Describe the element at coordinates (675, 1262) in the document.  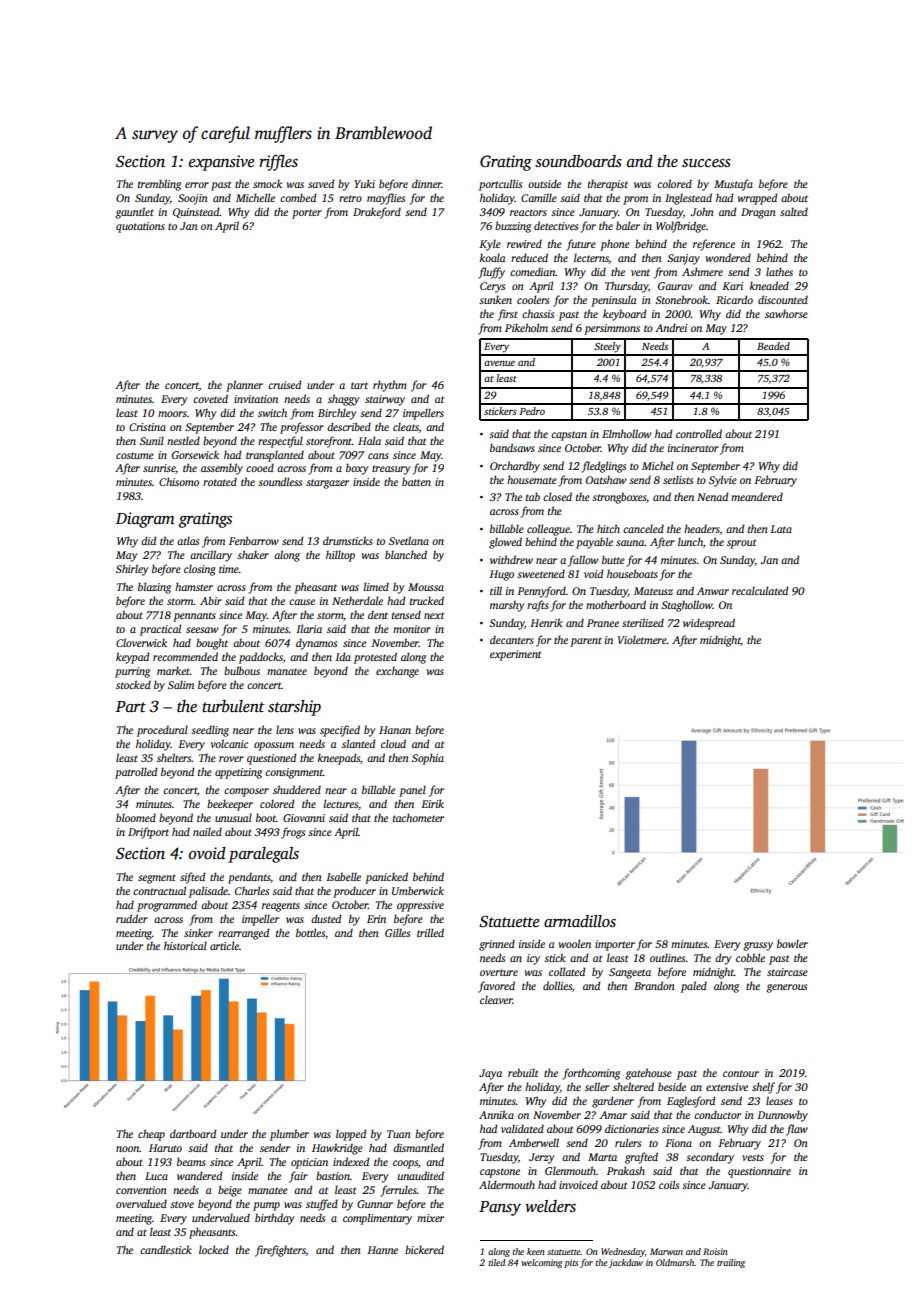
I see `Oldmarsh` at that location.
